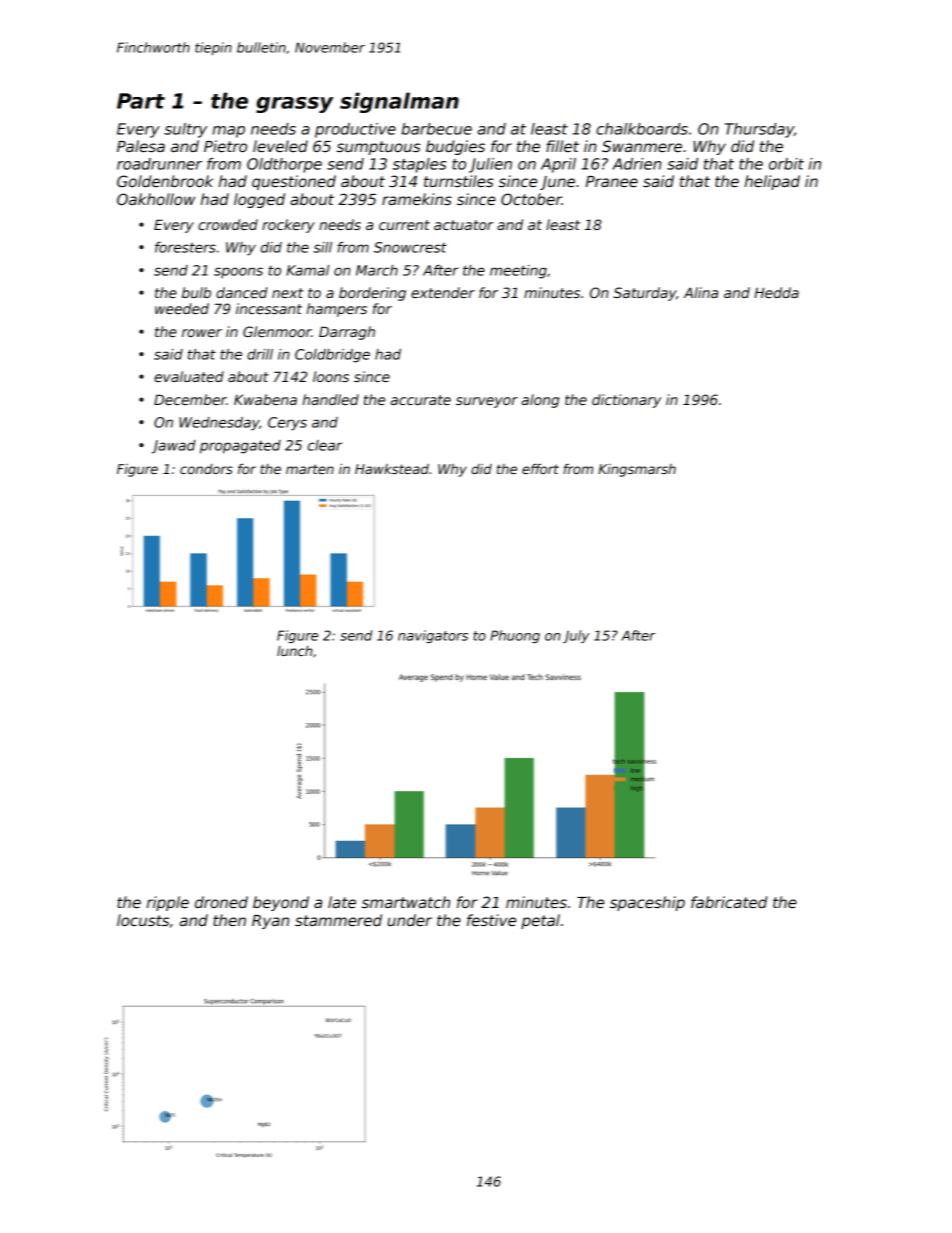 This screenshot has height=1233, width=952. What do you see at coordinates (342, 902) in the screenshot?
I see `late` at bounding box center [342, 902].
